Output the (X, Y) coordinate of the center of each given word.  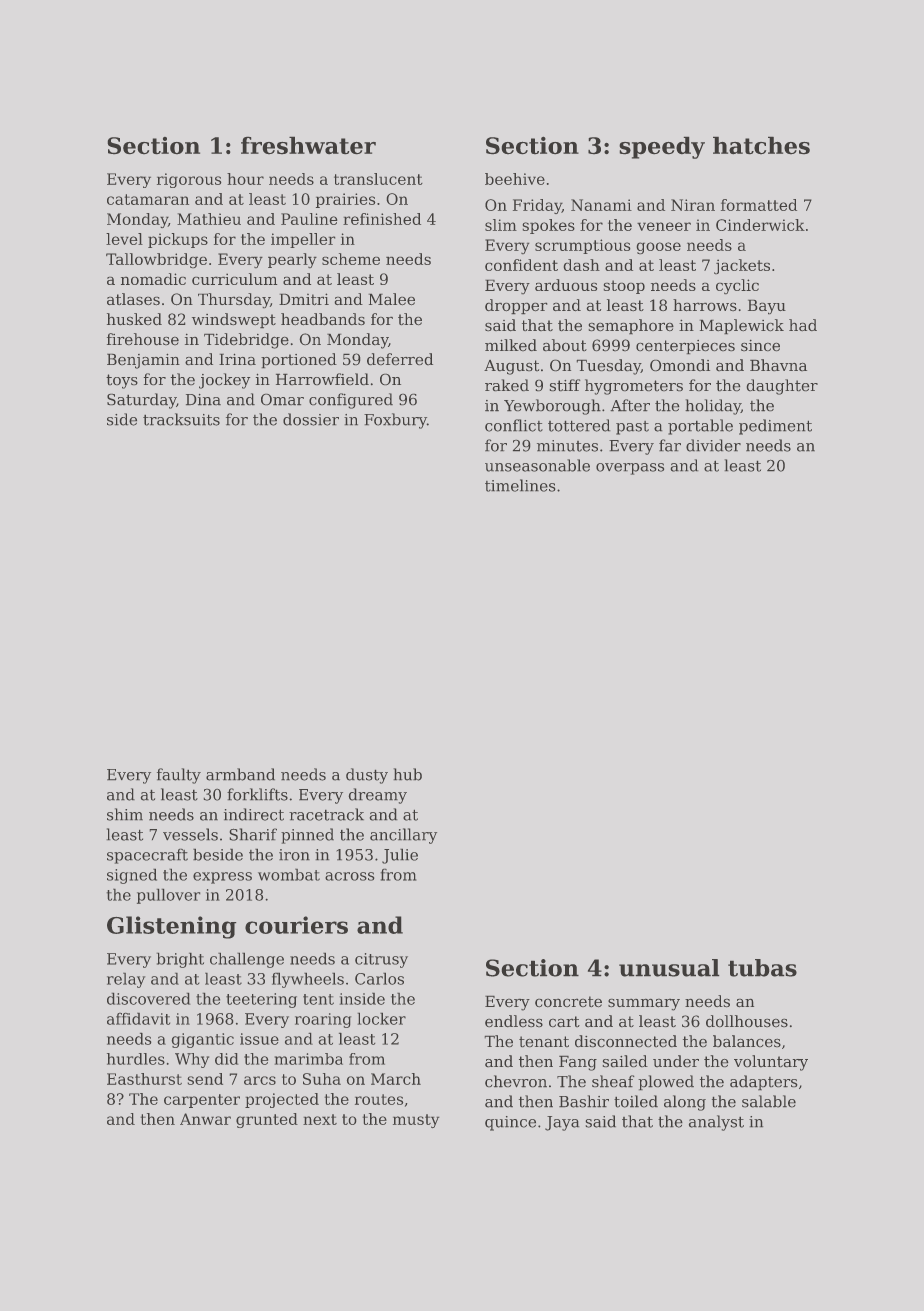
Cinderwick (760, 225)
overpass (630, 469)
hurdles (136, 1059)
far (670, 445)
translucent (378, 179)
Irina (237, 359)
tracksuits (181, 419)
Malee (392, 299)
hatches (761, 145)
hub (408, 774)
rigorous (189, 180)
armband (240, 774)
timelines (520, 485)
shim (125, 814)
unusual (669, 968)
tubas (762, 968)
